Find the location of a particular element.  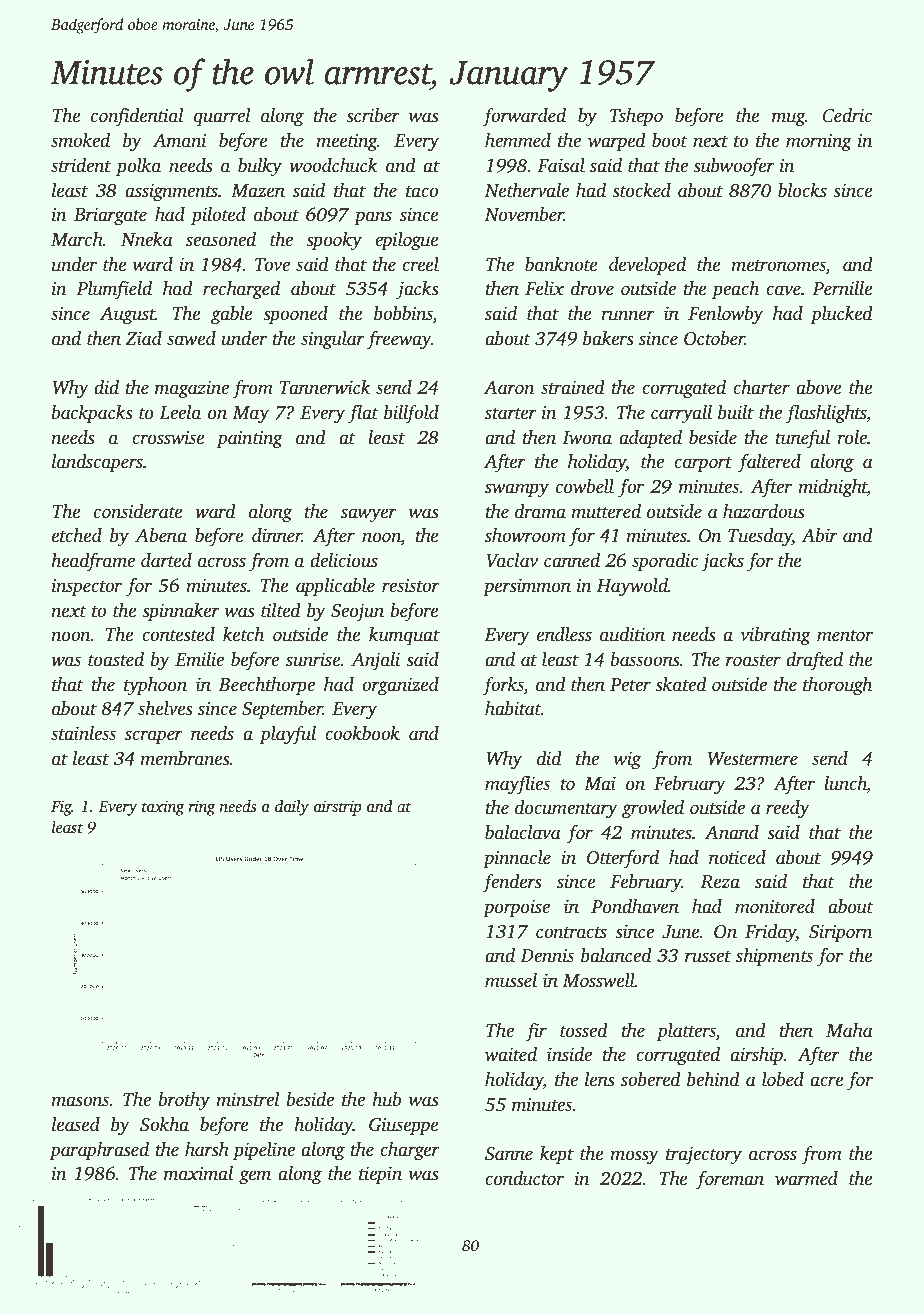

scriber is located at coordinates (373, 115).
